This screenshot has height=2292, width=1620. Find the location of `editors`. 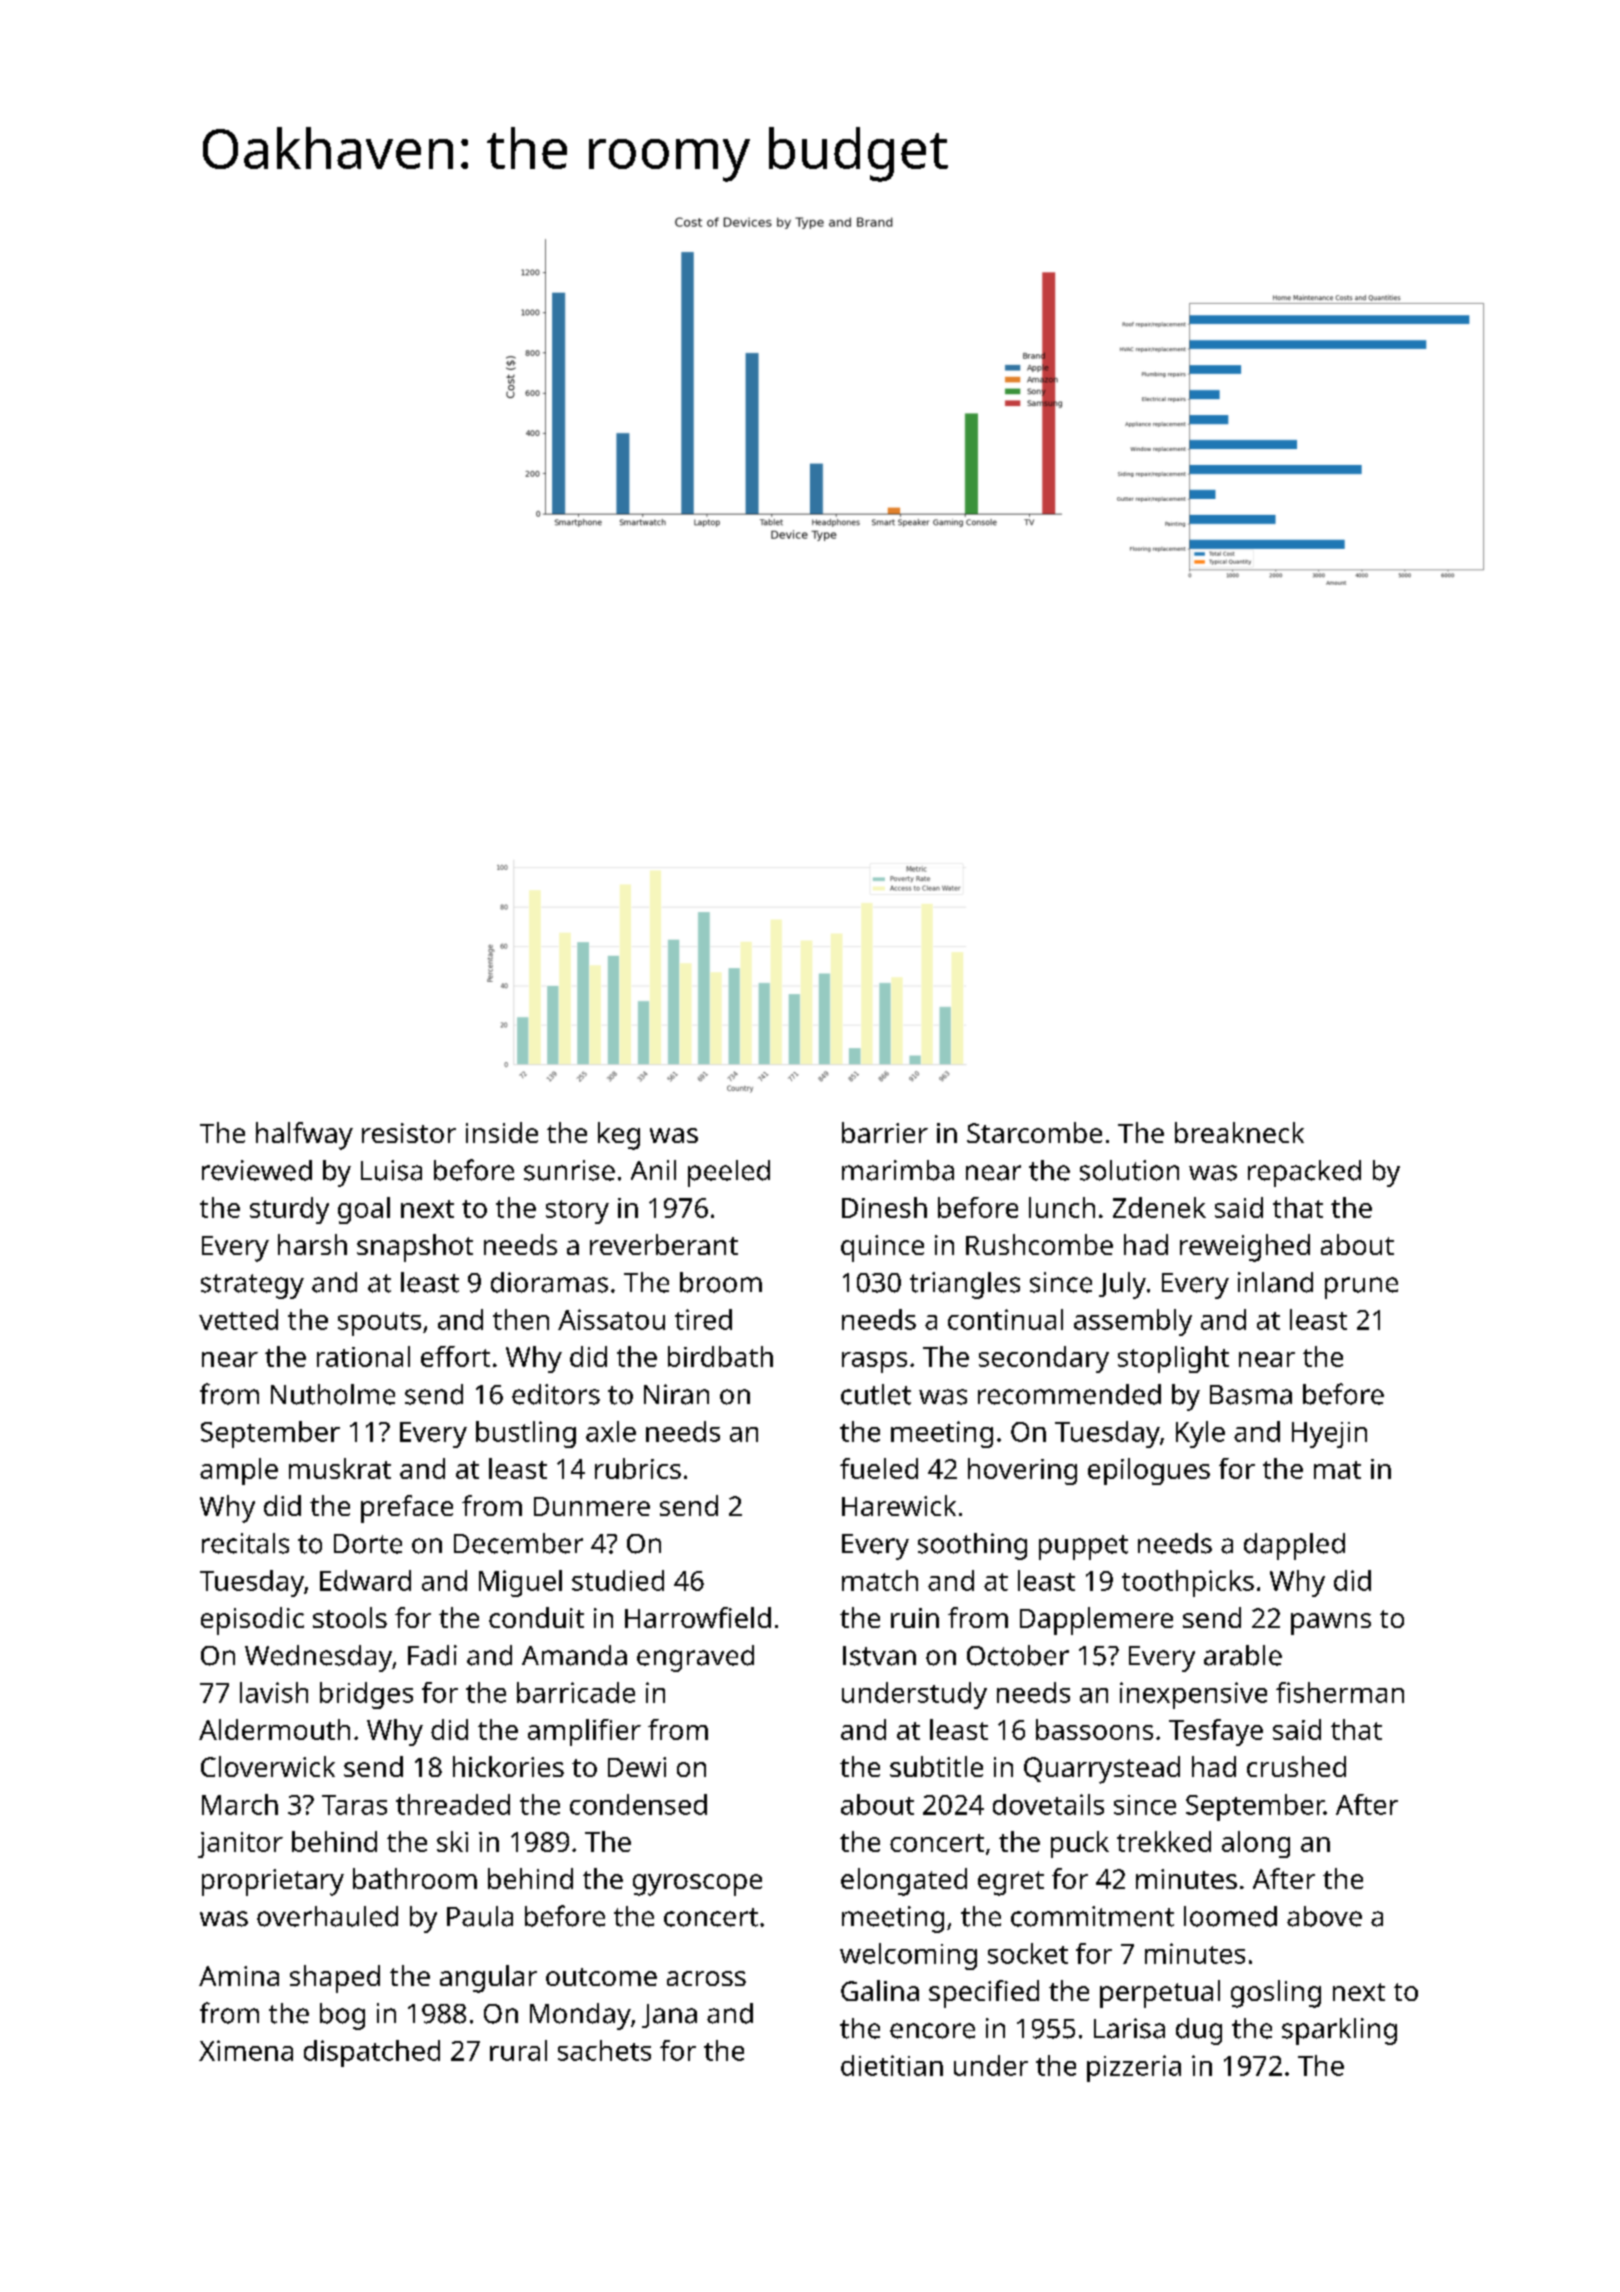

editors is located at coordinates (556, 1394).
